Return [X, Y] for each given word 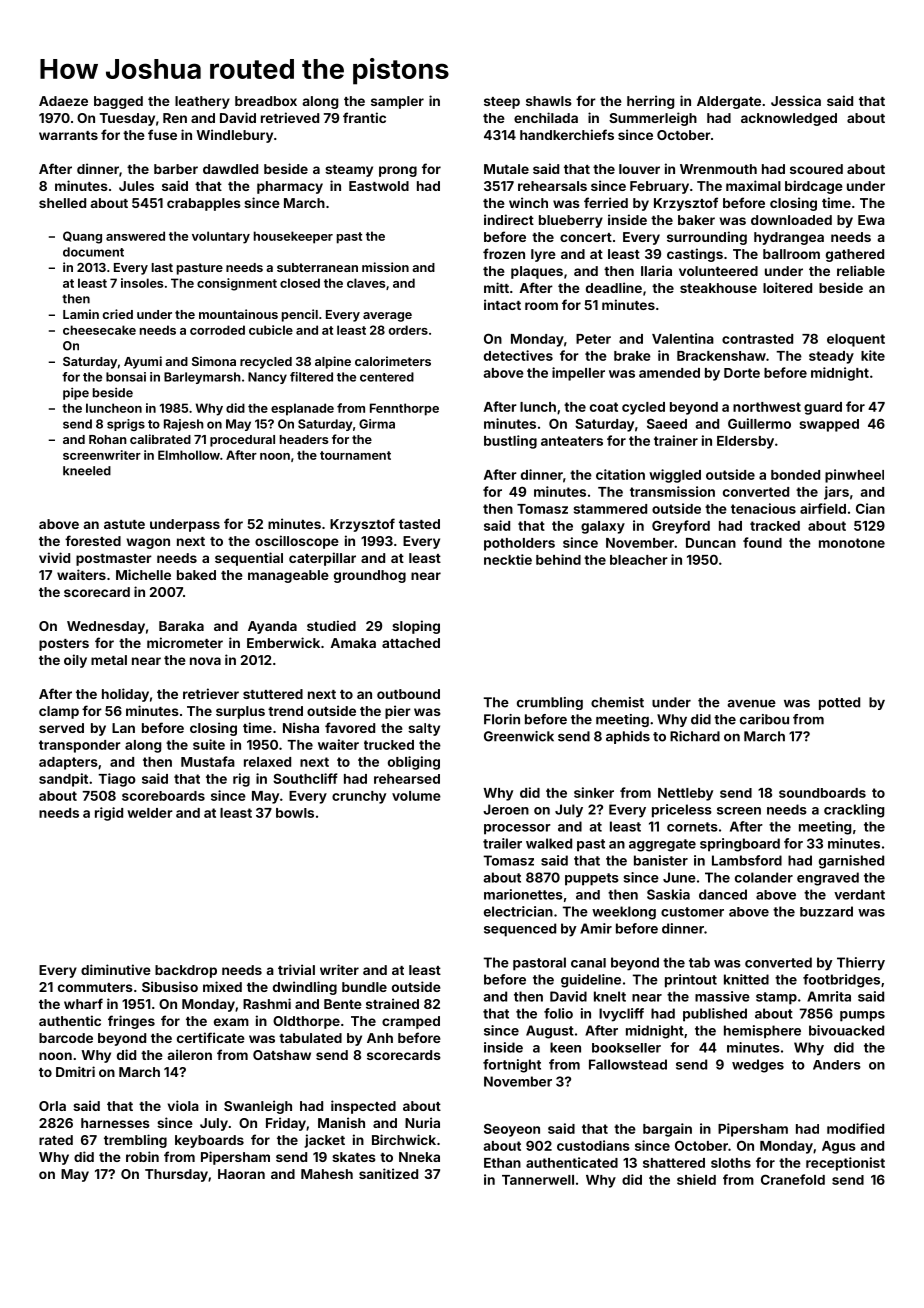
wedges [758, 1066]
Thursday [176, 1175]
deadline [614, 287]
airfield [823, 508]
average [387, 317]
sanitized [388, 1173]
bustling [510, 442]
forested [93, 540]
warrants [68, 135]
